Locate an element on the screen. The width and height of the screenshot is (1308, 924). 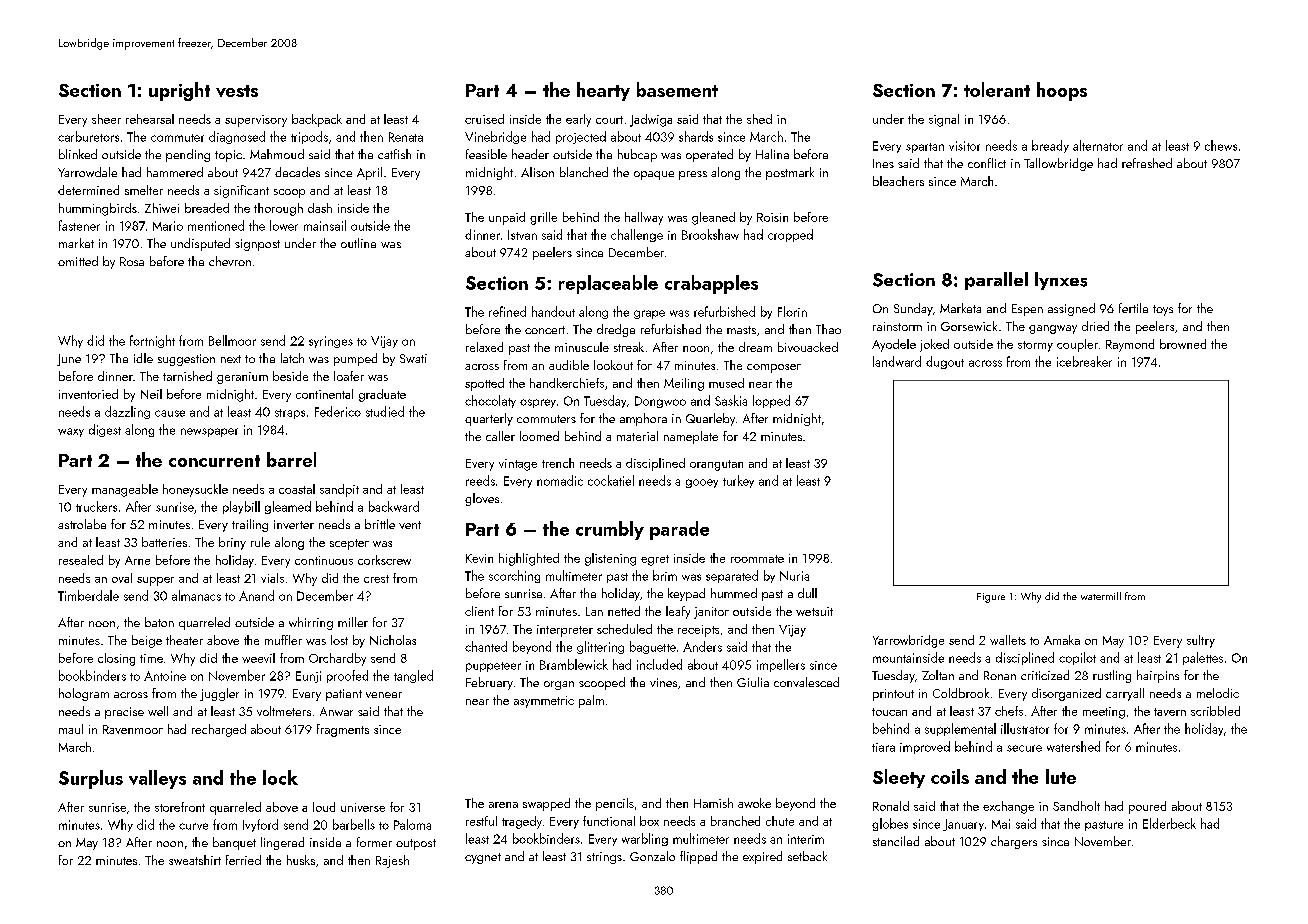
universe is located at coordinates (363, 807).
